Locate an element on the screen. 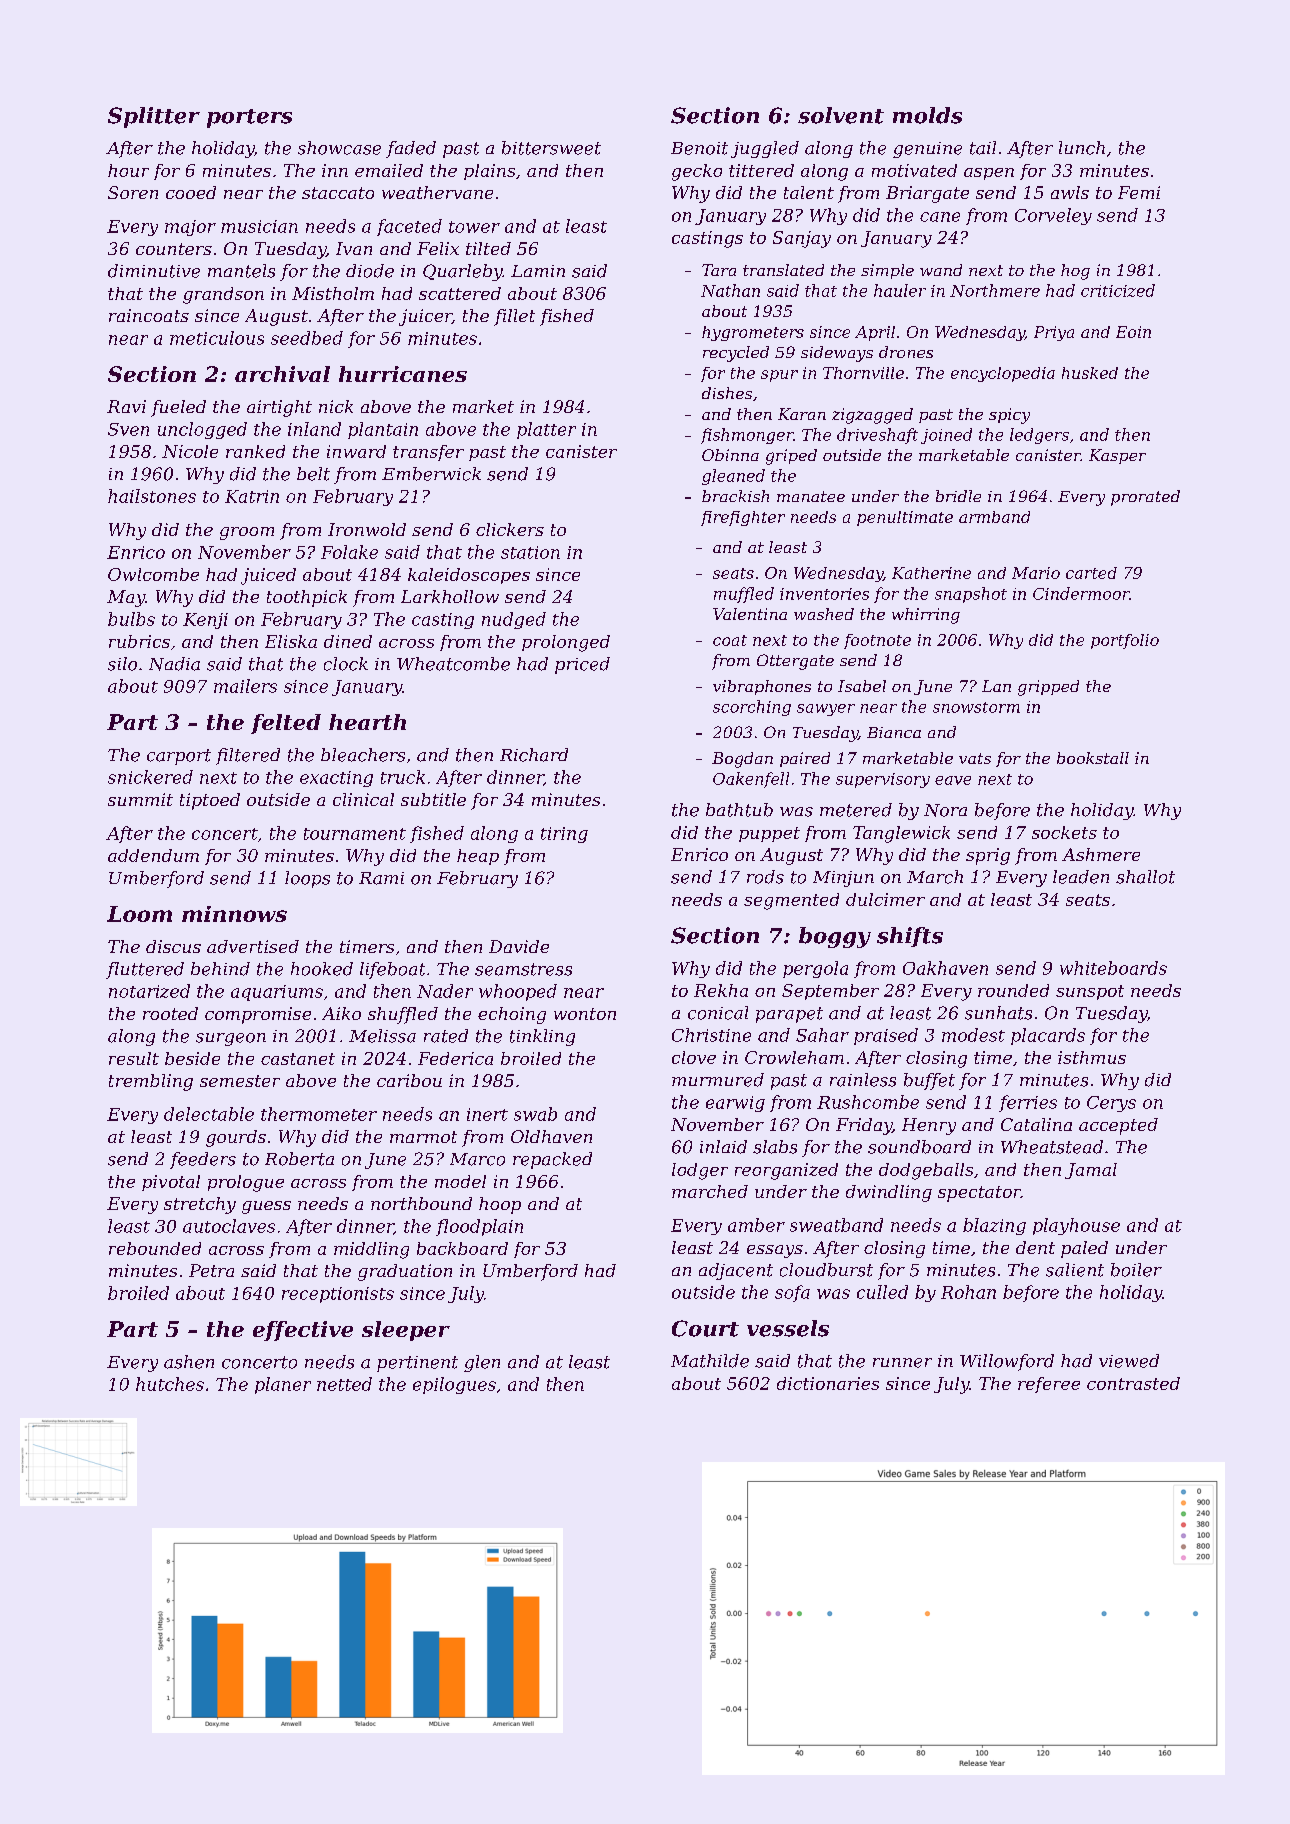 The image size is (1290, 1824). tail is located at coordinates (983, 148).
